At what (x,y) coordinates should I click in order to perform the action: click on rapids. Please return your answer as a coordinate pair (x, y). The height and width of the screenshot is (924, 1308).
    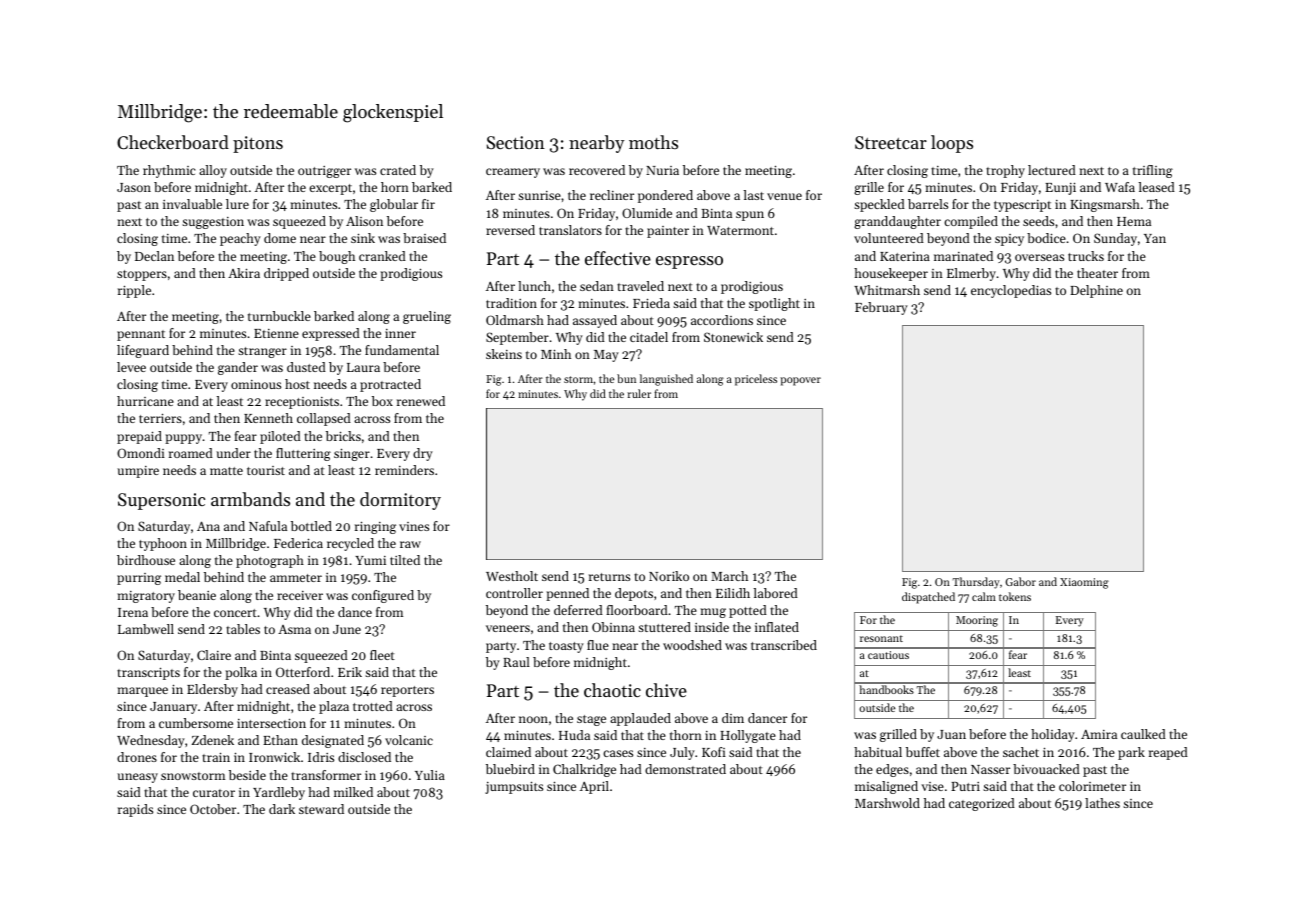
    Looking at the image, I should click on (135, 810).
